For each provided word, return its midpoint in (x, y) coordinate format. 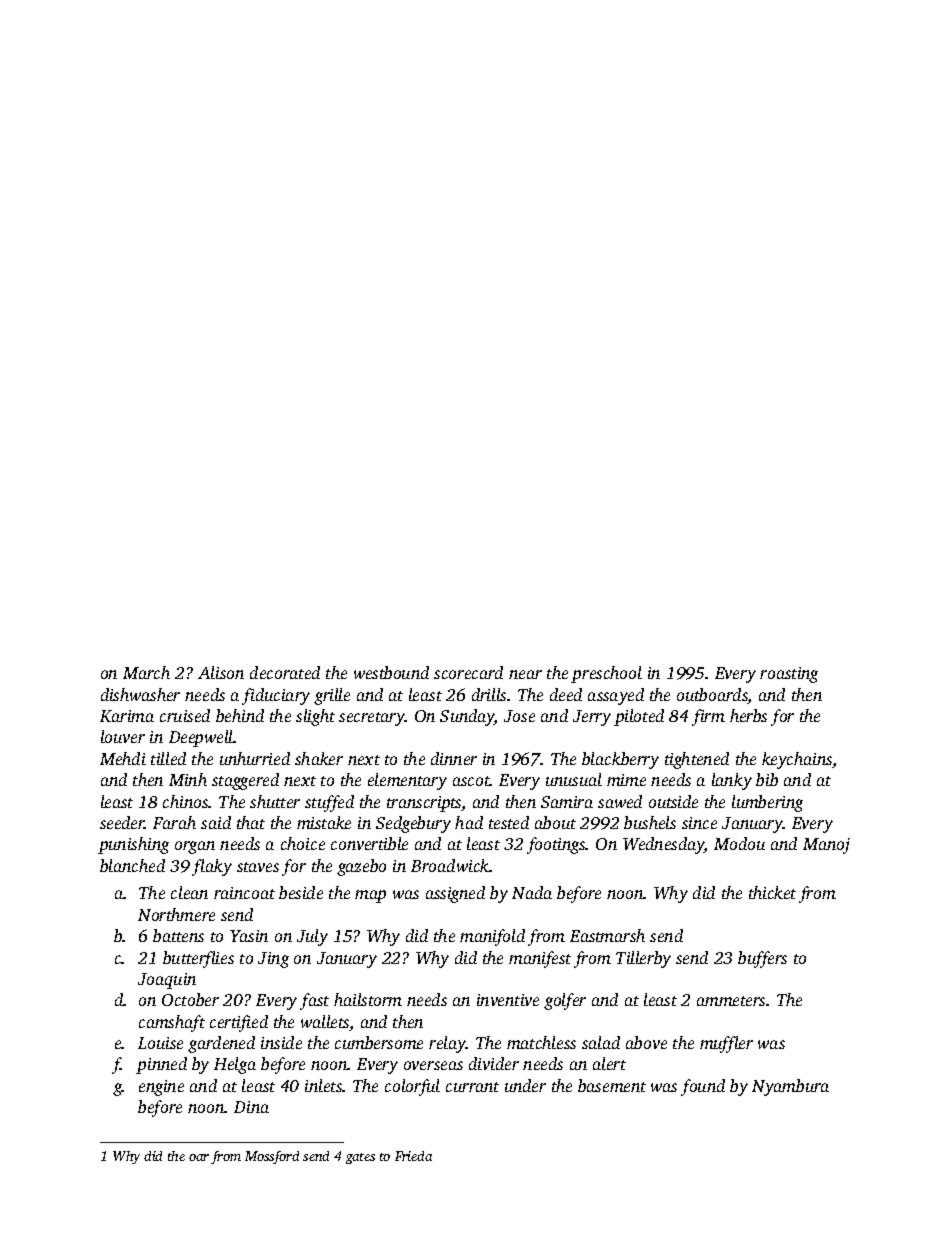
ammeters (731, 1001)
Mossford (272, 1157)
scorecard (468, 672)
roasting (789, 675)
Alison (221, 672)
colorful (412, 1087)
